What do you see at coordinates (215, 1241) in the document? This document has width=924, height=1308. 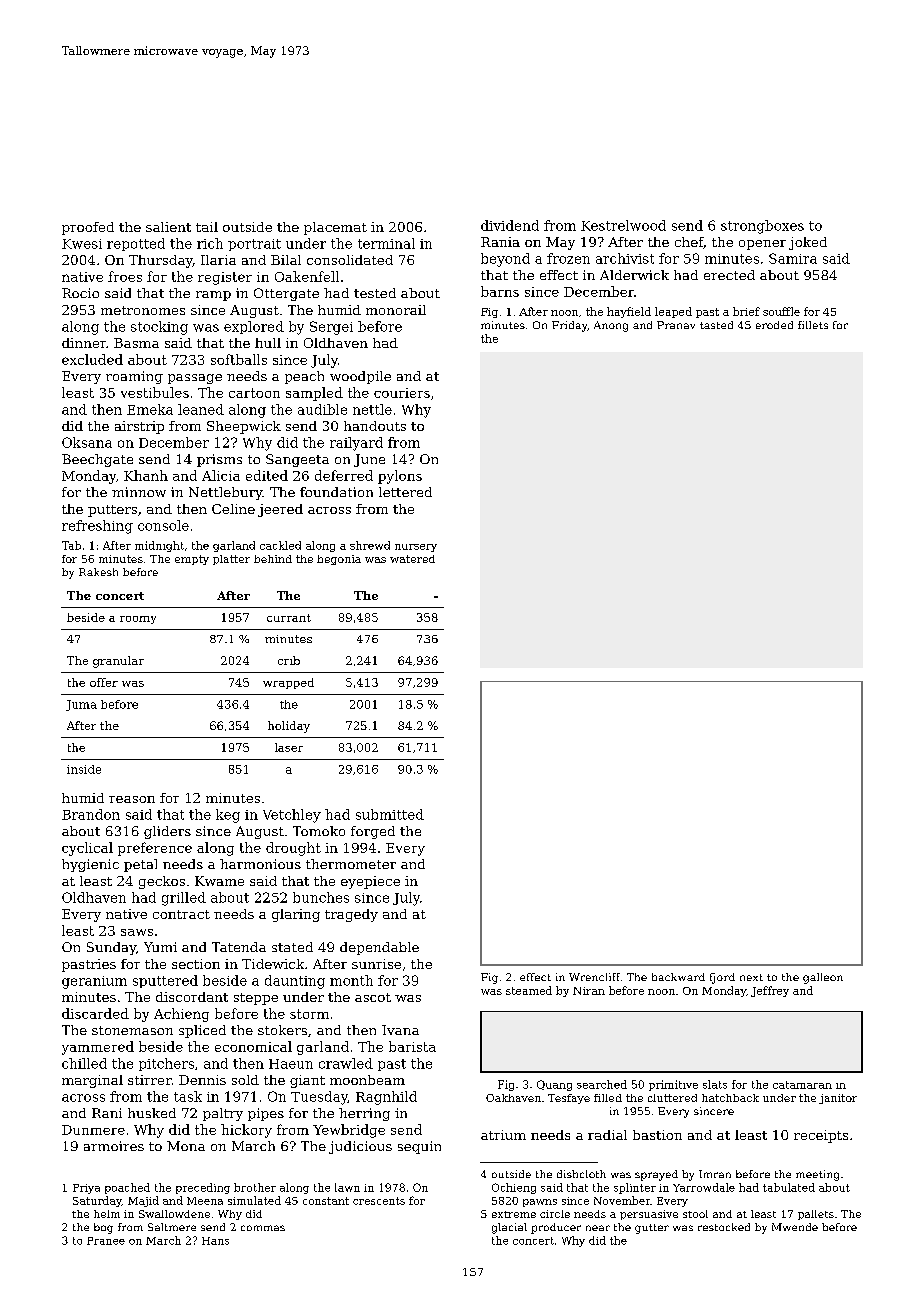 I see `Hans` at bounding box center [215, 1241].
